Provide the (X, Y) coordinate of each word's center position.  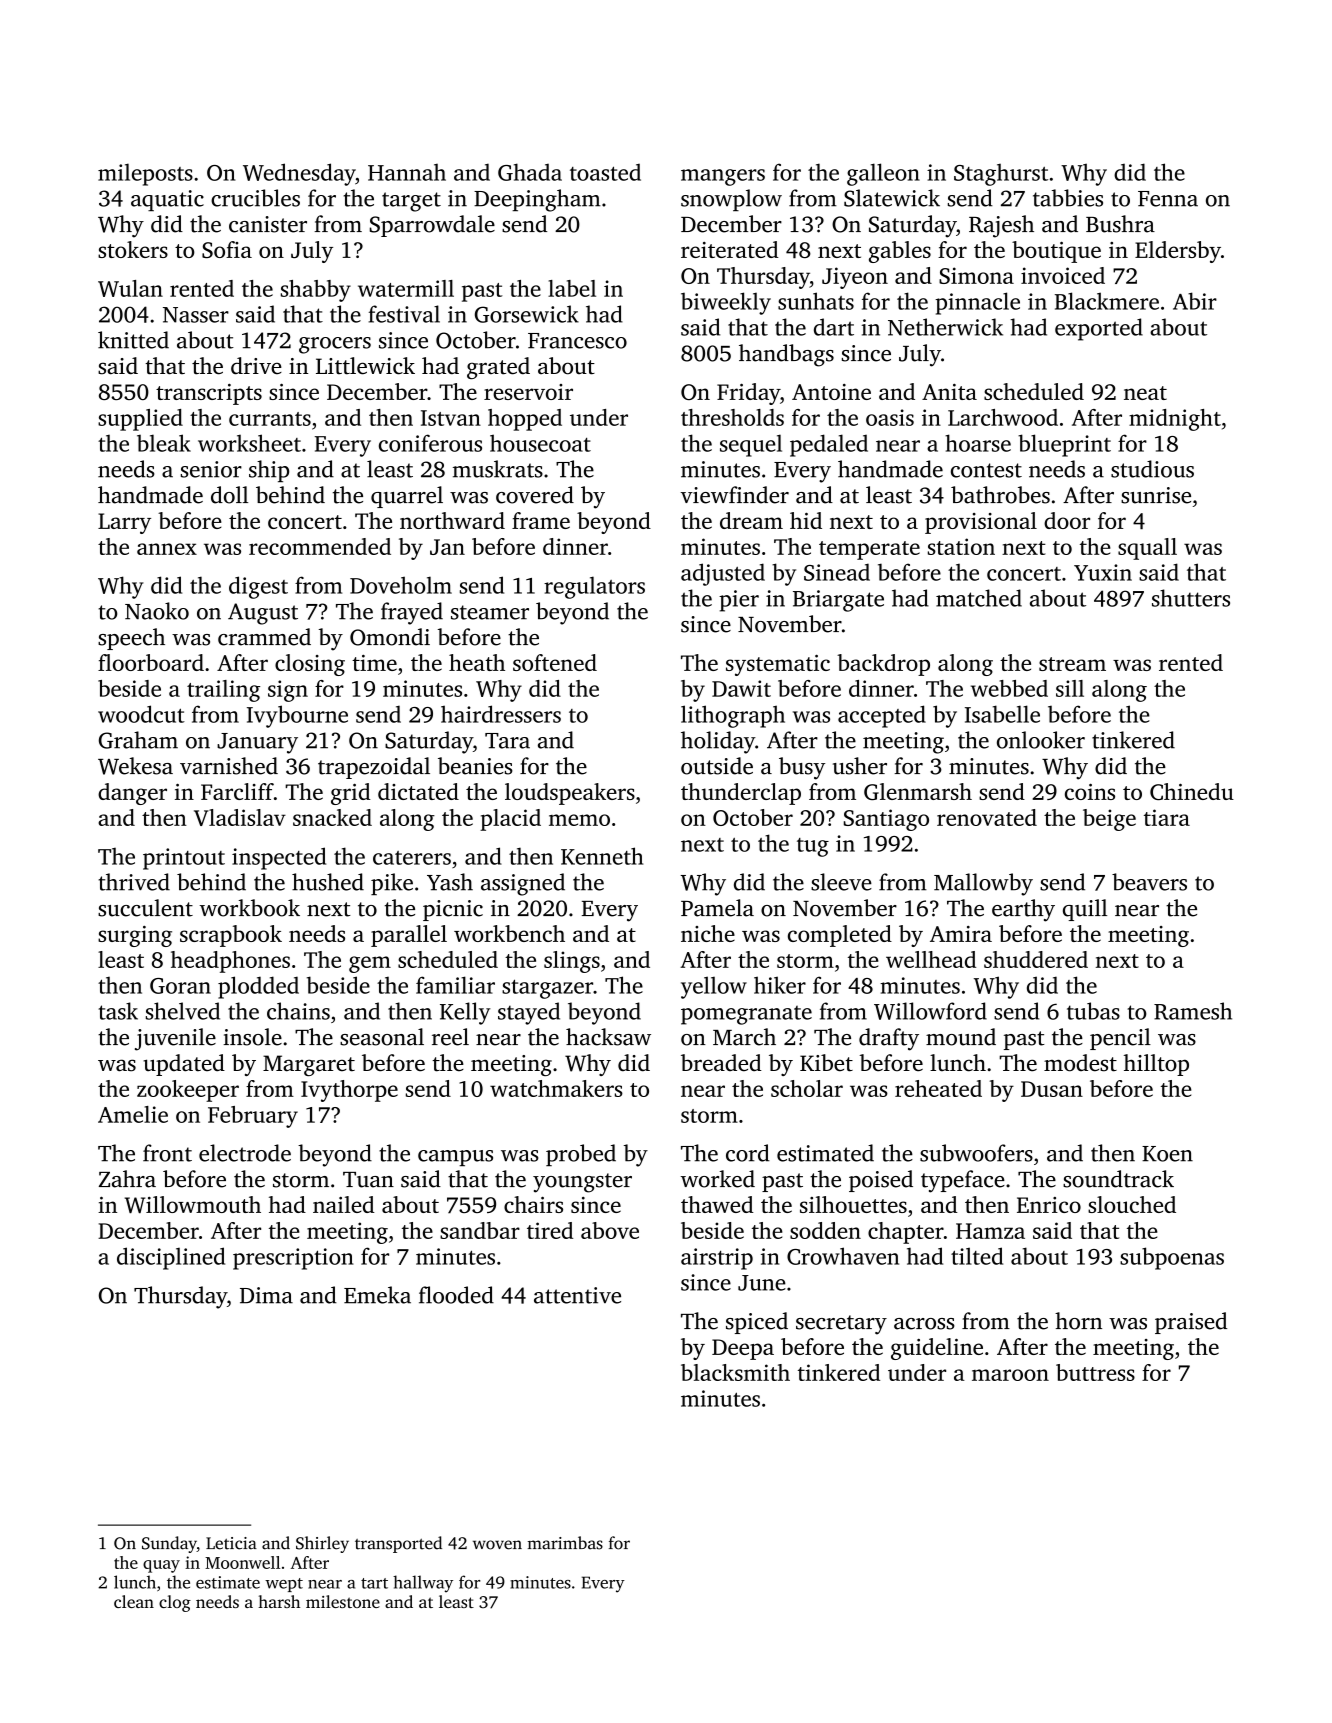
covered (535, 495)
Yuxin (1103, 572)
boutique (1056, 252)
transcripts (209, 394)
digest (258, 587)
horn (1078, 1321)
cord (748, 1153)
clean (134, 1601)
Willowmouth (193, 1204)
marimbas (565, 1543)
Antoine (831, 392)
